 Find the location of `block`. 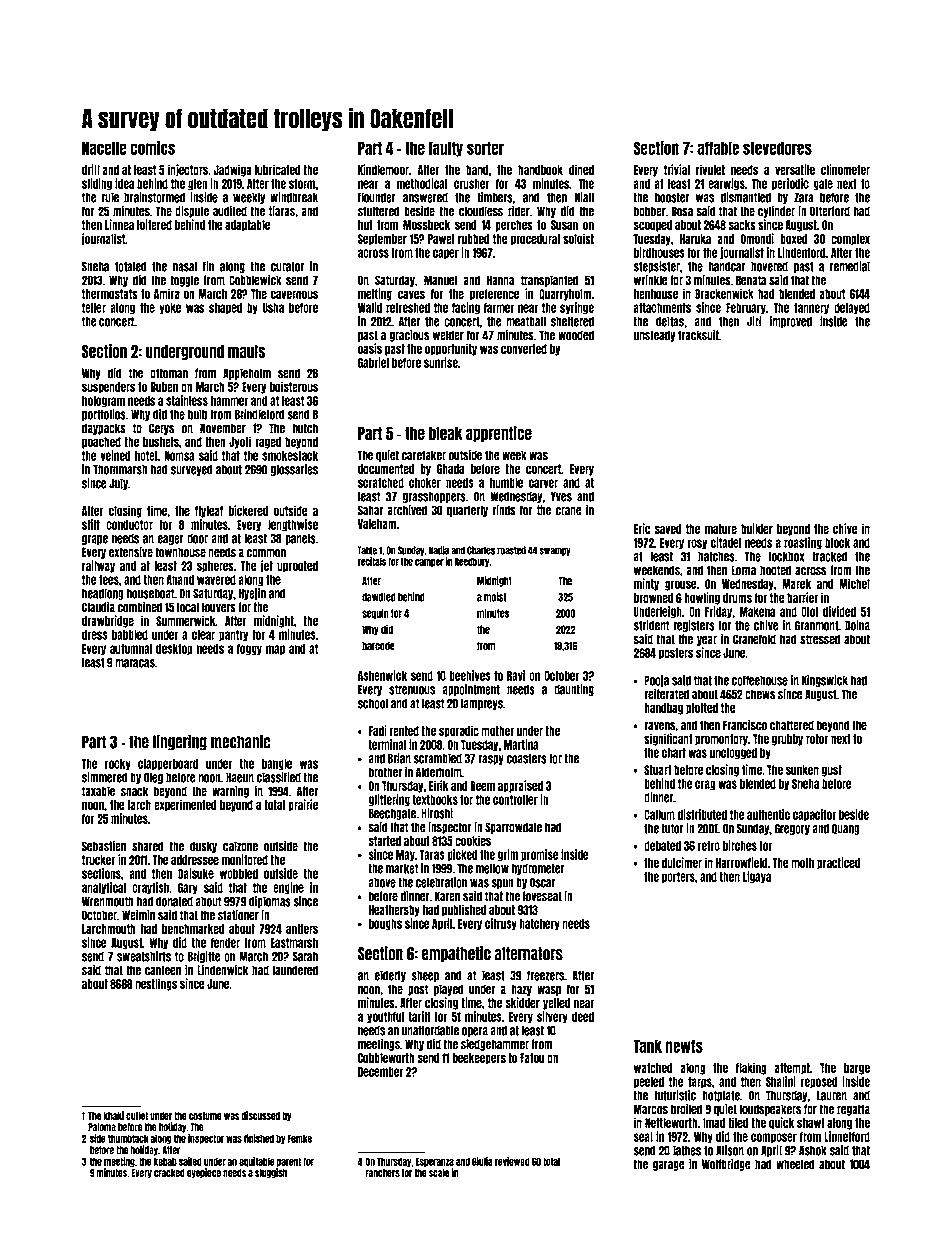

block is located at coordinates (837, 543).
